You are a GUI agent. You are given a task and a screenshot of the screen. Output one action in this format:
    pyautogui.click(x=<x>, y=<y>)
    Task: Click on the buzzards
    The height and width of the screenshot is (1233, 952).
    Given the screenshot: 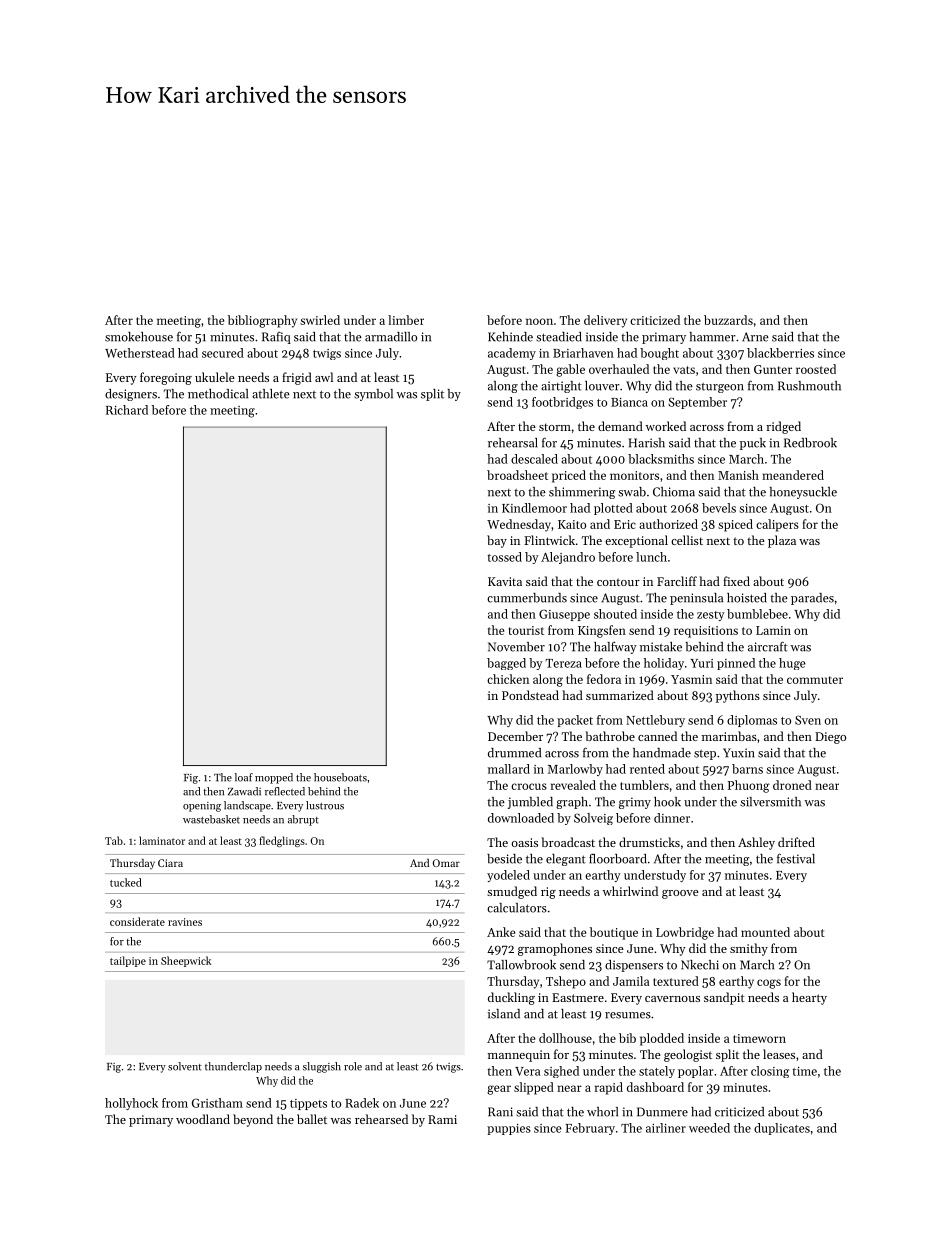 What is the action you would take?
    pyautogui.click(x=728, y=320)
